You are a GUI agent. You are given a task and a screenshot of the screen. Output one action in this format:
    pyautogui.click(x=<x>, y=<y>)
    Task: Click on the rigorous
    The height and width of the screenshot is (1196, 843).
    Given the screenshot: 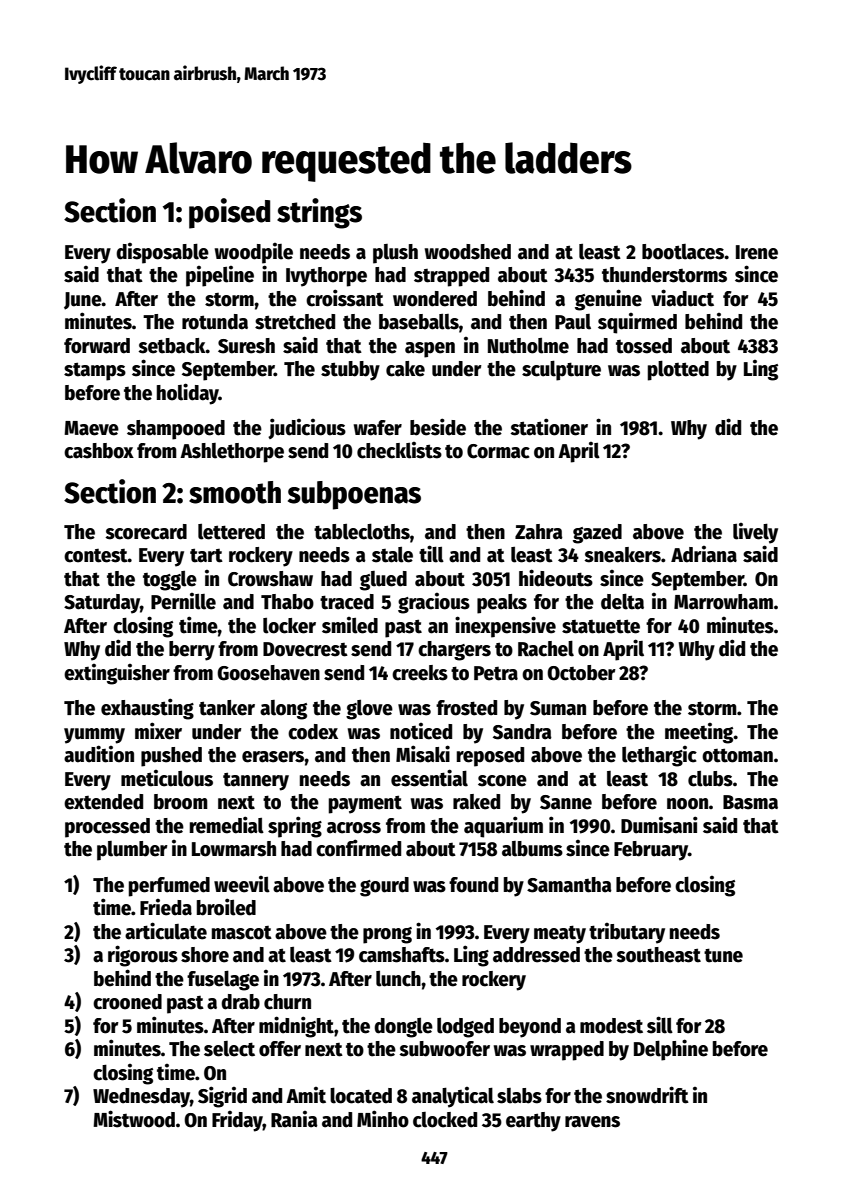 What is the action you would take?
    pyautogui.click(x=143, y=956)
